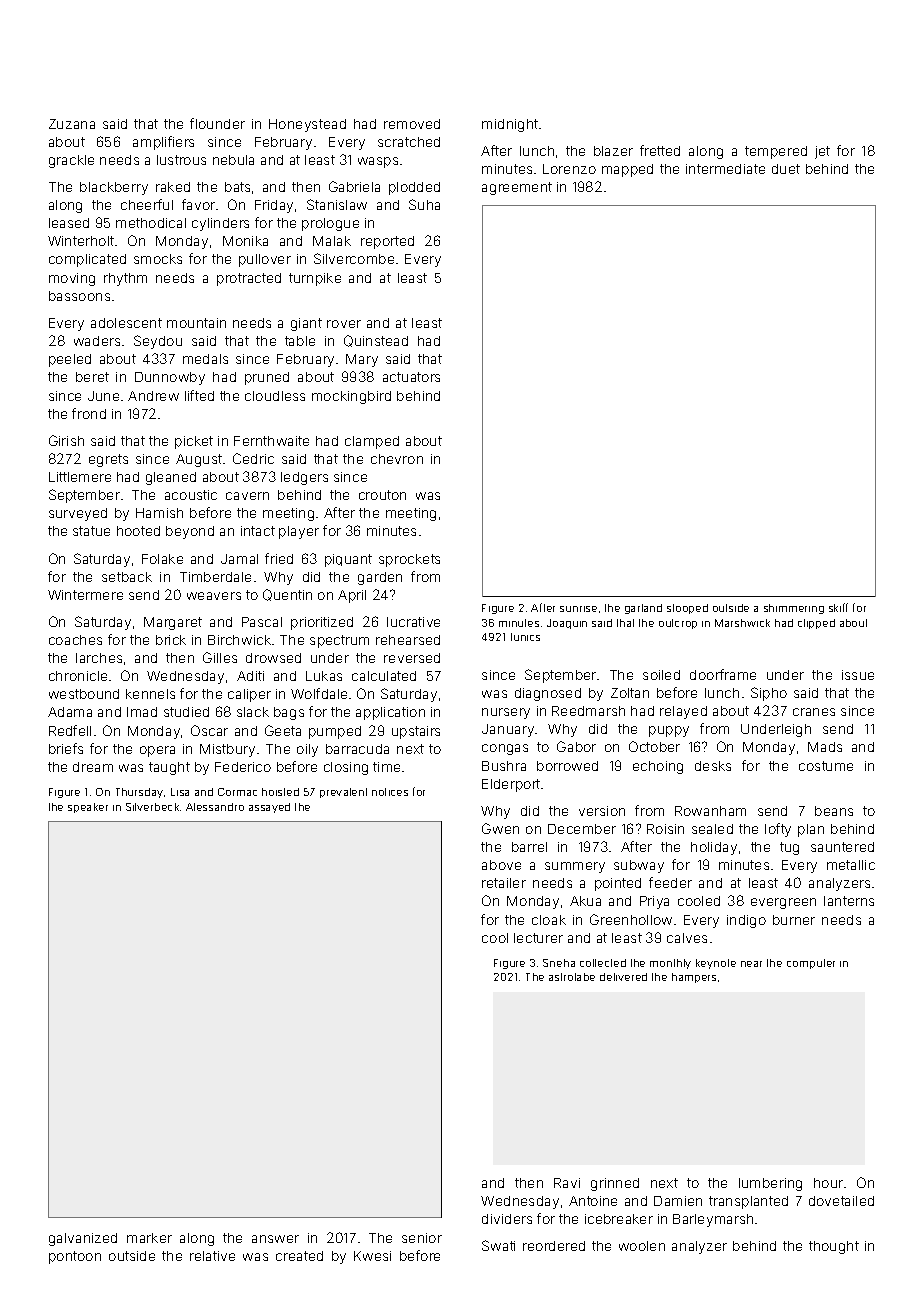 Image resolution: width=924 pixels, height=1308 pixels. I want to click on retailer, so click(504, 883).
